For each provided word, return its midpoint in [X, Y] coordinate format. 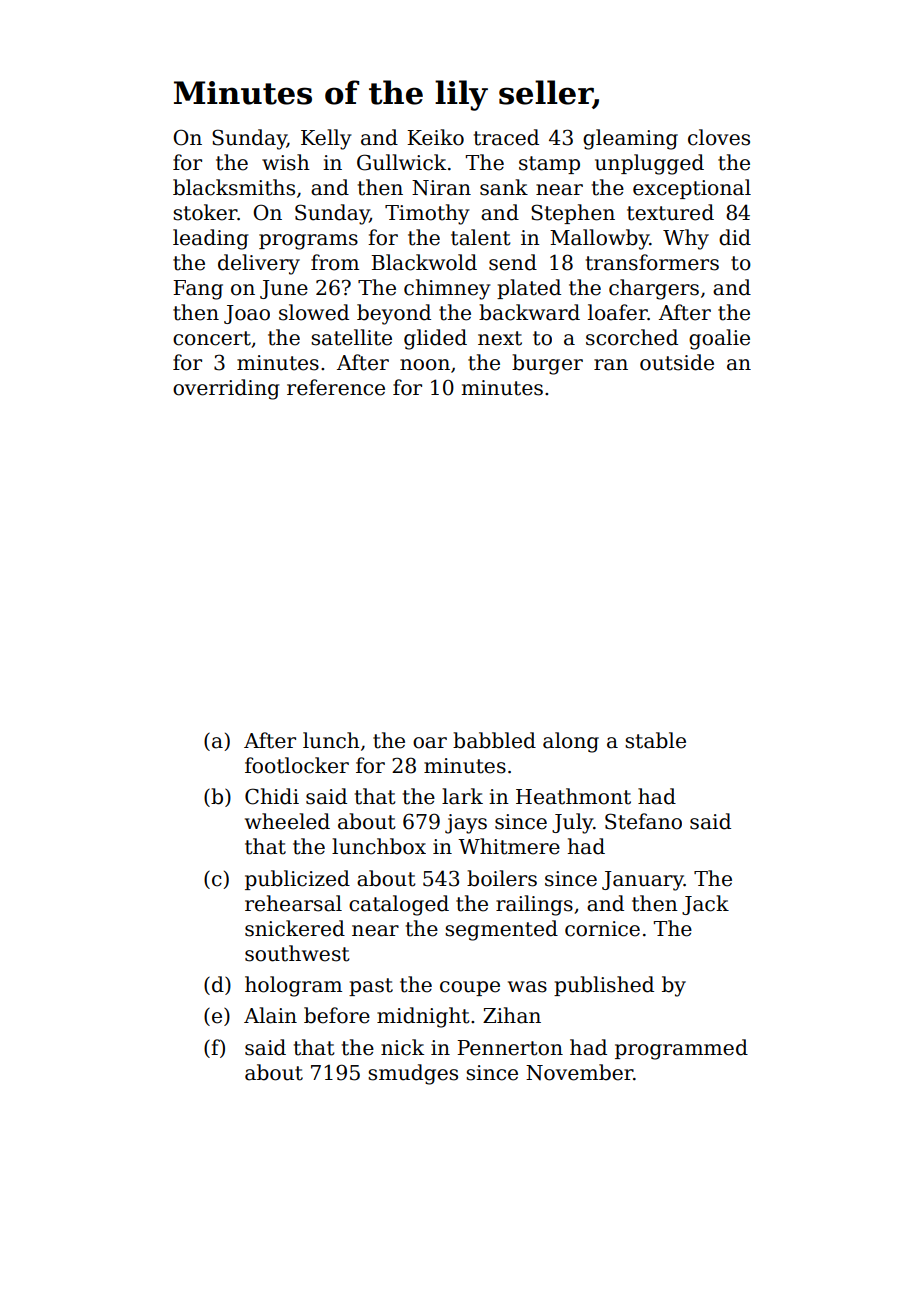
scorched [632, 337]
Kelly [326, 139]
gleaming [630, 139]
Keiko [435, 137]
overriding [226, 389]
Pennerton [510, 1048]
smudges [413, 1074]
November [579, 1072]
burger [547, 364]
